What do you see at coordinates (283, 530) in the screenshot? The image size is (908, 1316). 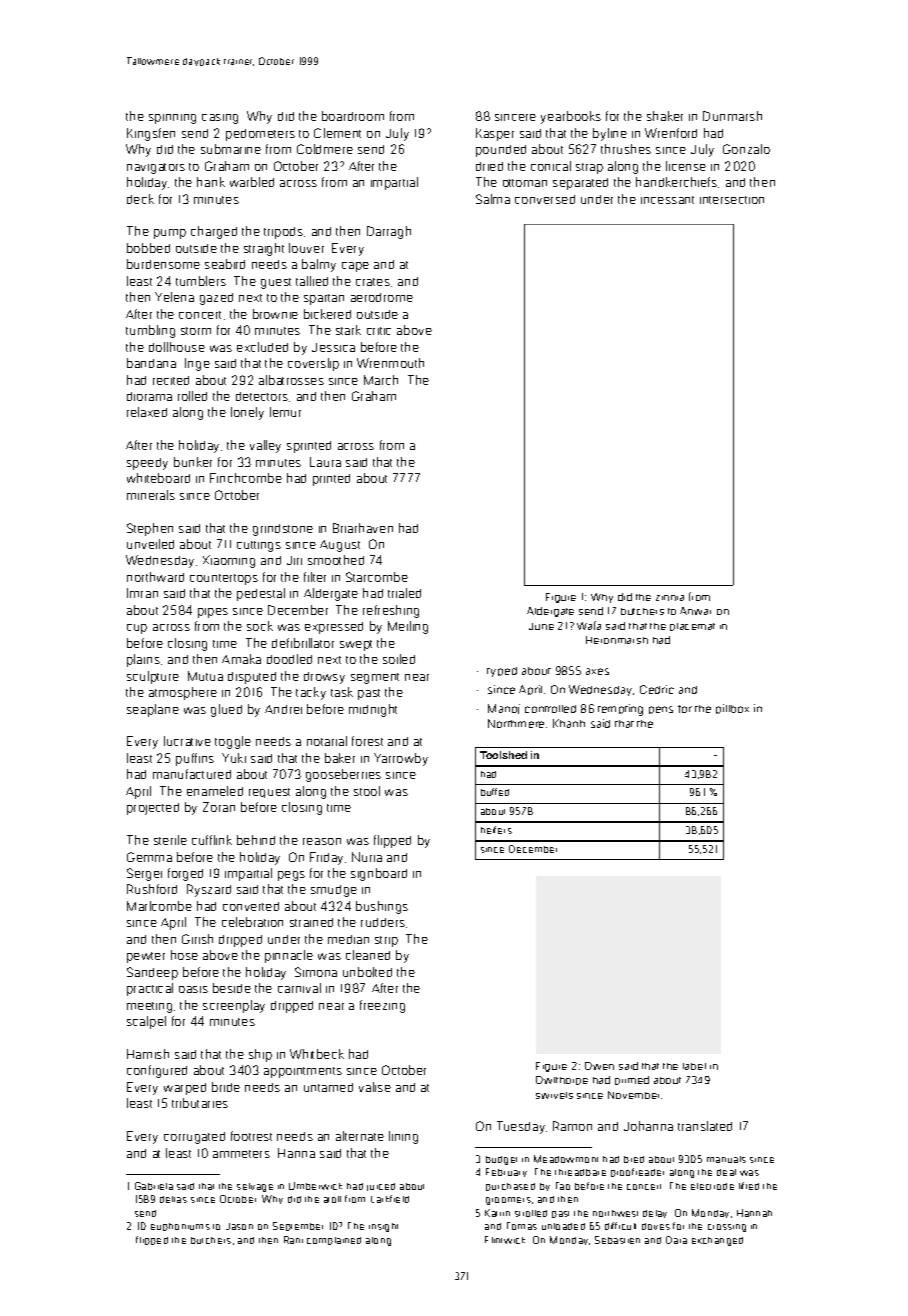 I see `grindstone` at bounding box center [283, 530].
